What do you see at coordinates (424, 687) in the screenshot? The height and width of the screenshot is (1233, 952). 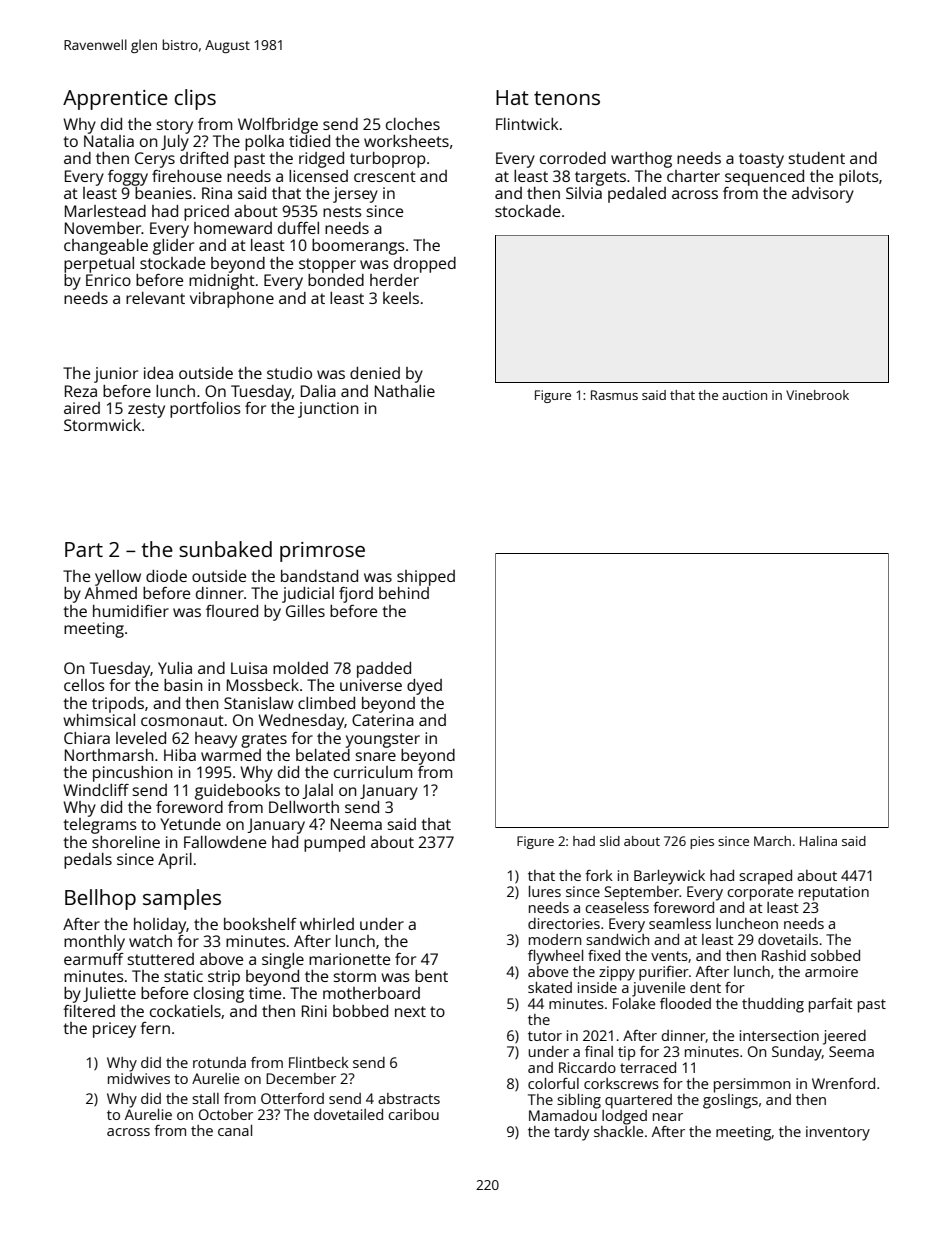 I see `dyed` at bounding box center [424, 687].
